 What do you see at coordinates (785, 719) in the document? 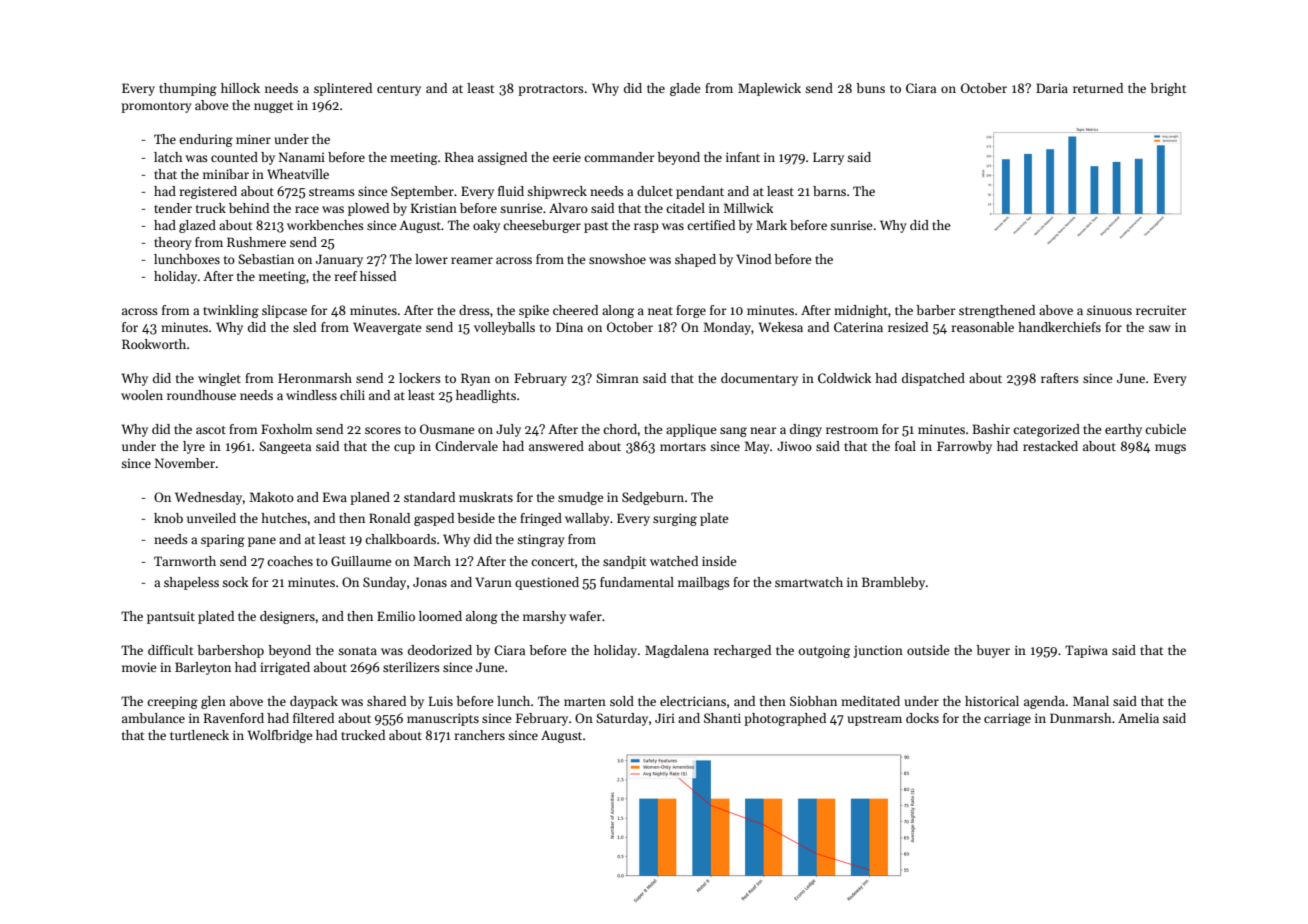
I see `photographed` at bounding box center [785, 719].
